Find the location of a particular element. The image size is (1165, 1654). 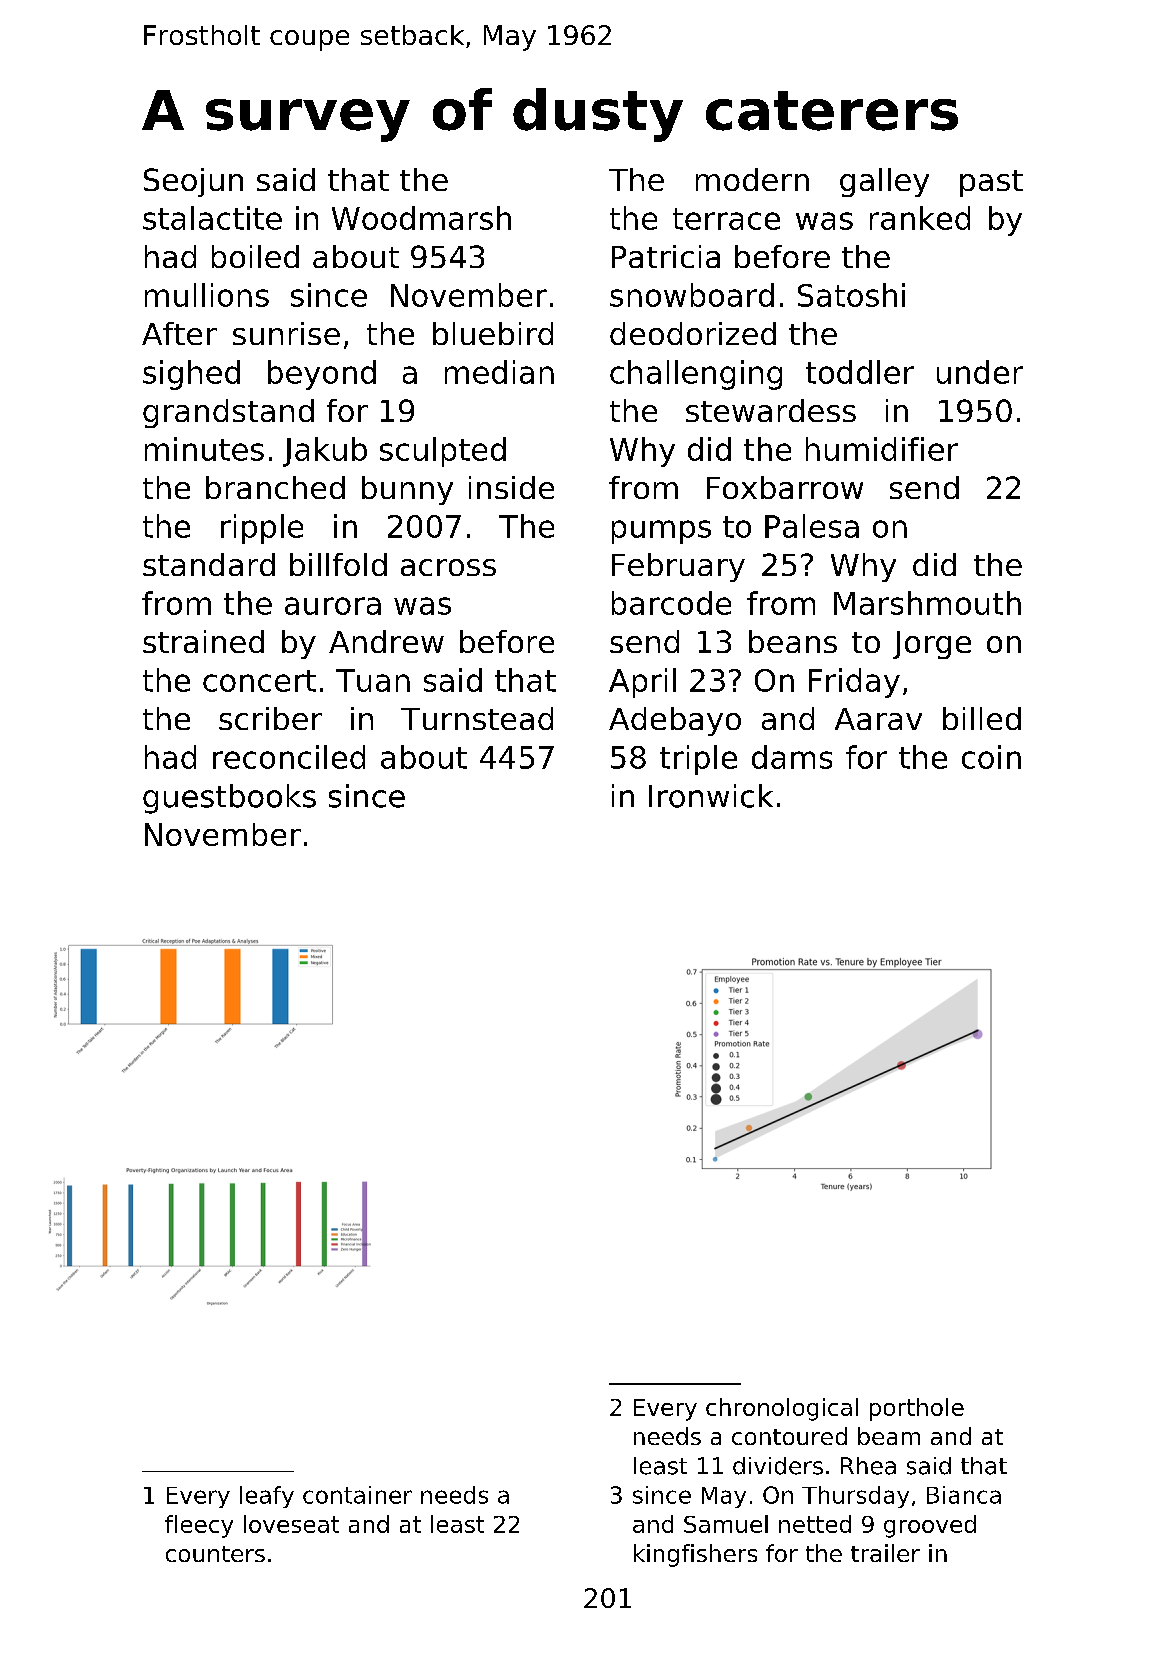

guestbooks is located at coordinates (229, 799).
